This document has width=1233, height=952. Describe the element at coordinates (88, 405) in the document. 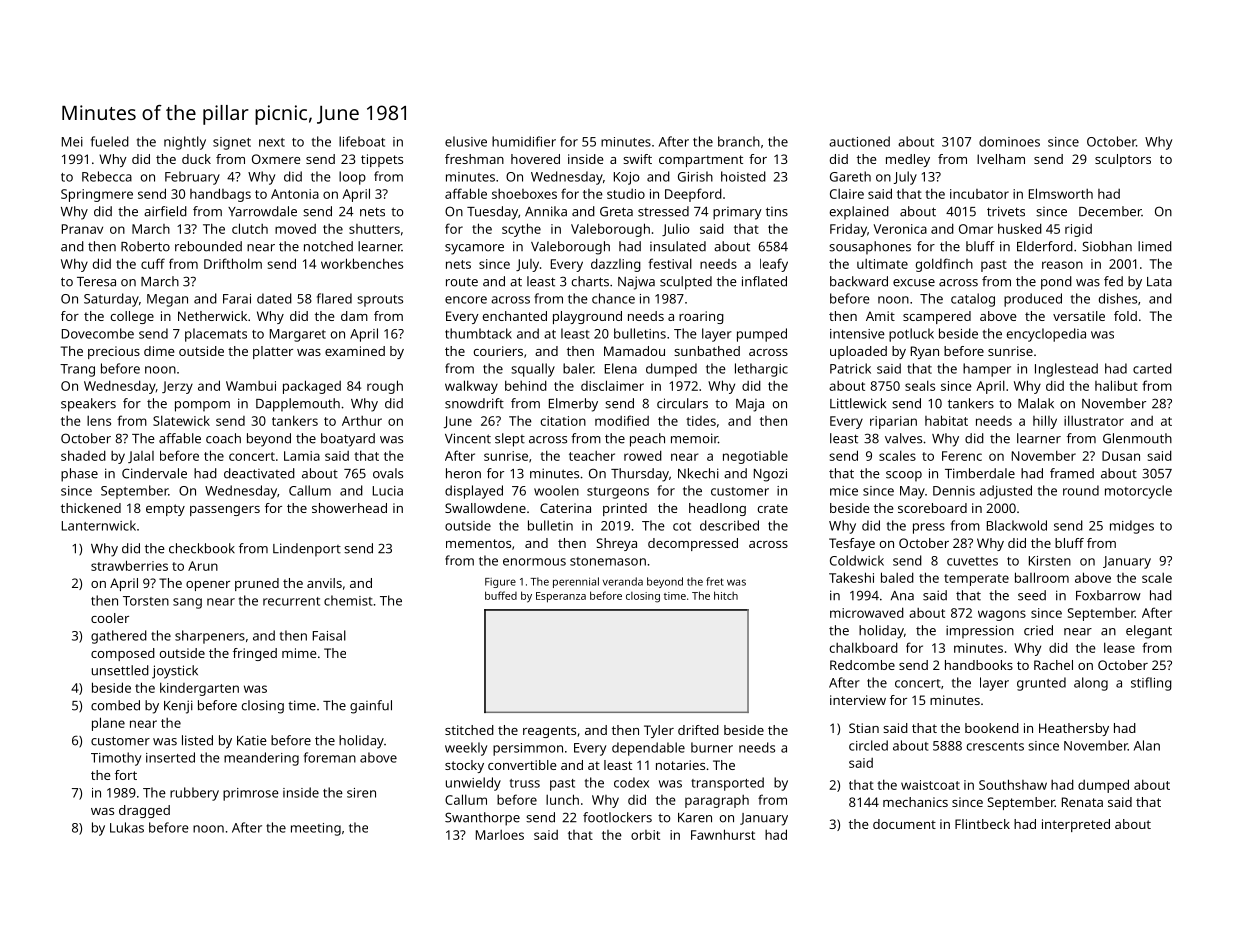

I see `speakers` at that location.
